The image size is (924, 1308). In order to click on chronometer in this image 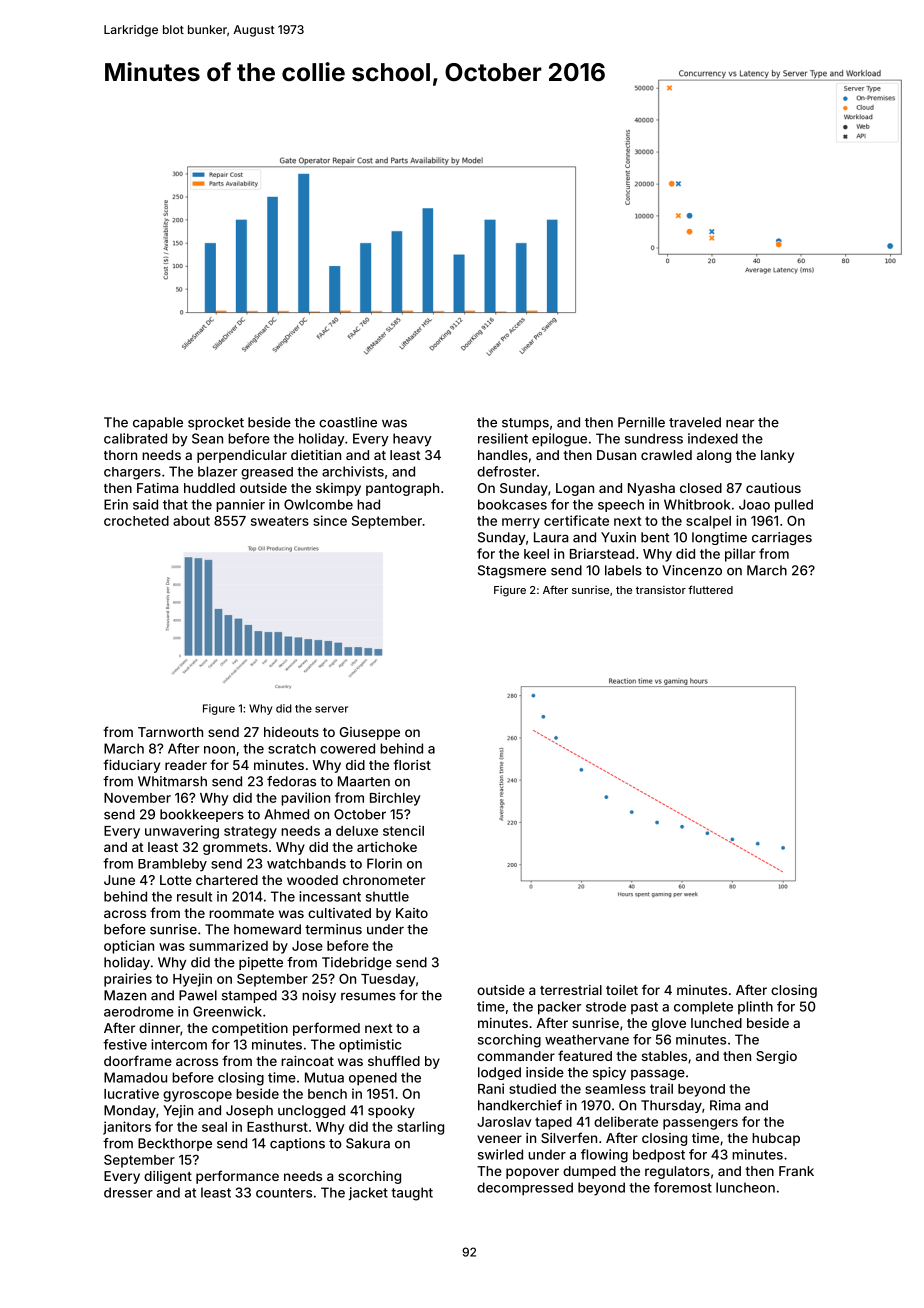, I will do `click(384, 880)`.
